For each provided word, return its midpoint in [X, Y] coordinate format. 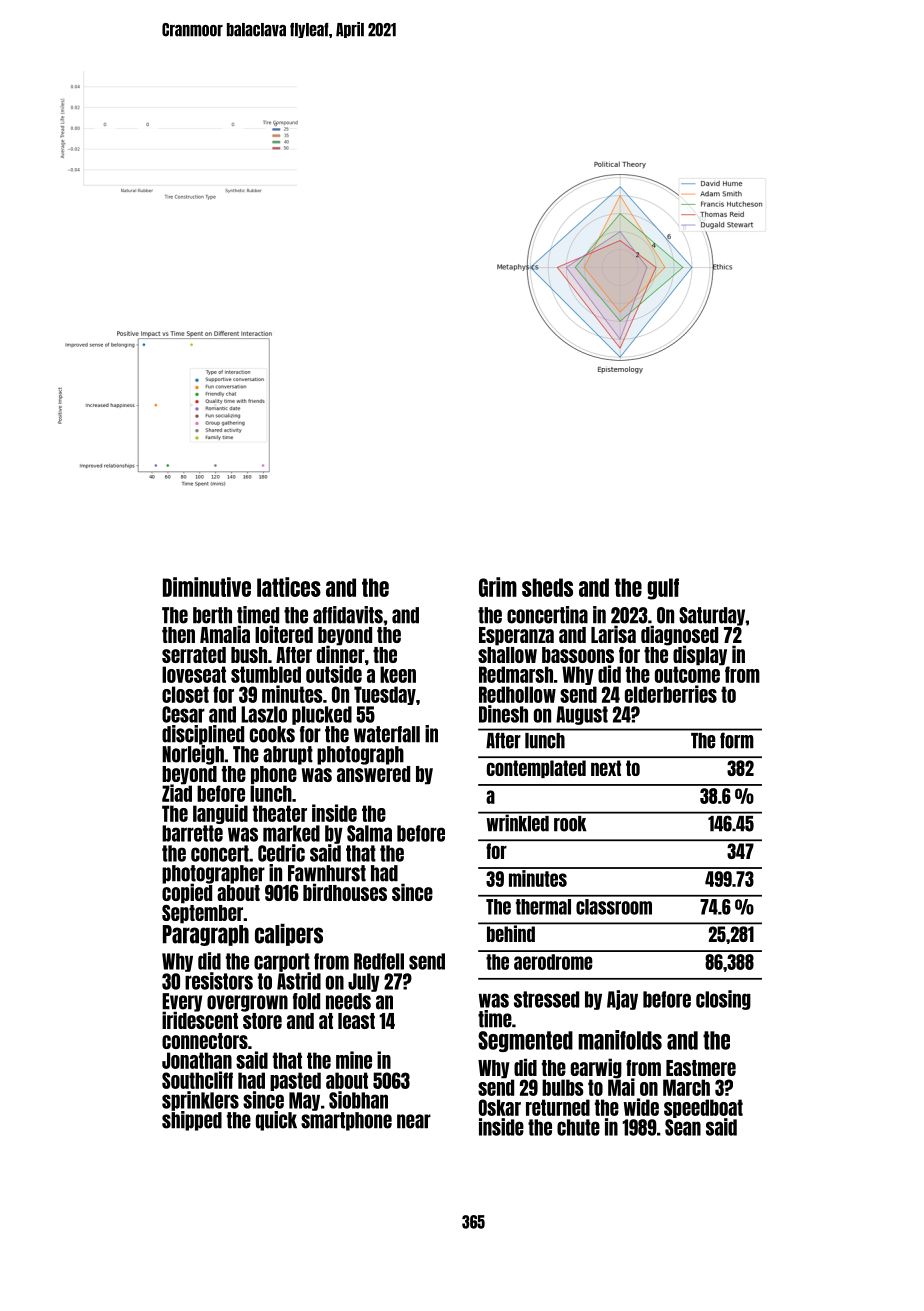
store [262, 1021]
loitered [284, 634]
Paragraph [206, 935]
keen [398, 674]
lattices [289, 587]
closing [723, 1000]
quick [276, 1121]
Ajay [622, 1000]
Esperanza [516, 636]
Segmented [525, 1041]
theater [280, 813]
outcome [687, 674]
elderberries [671, 694]
